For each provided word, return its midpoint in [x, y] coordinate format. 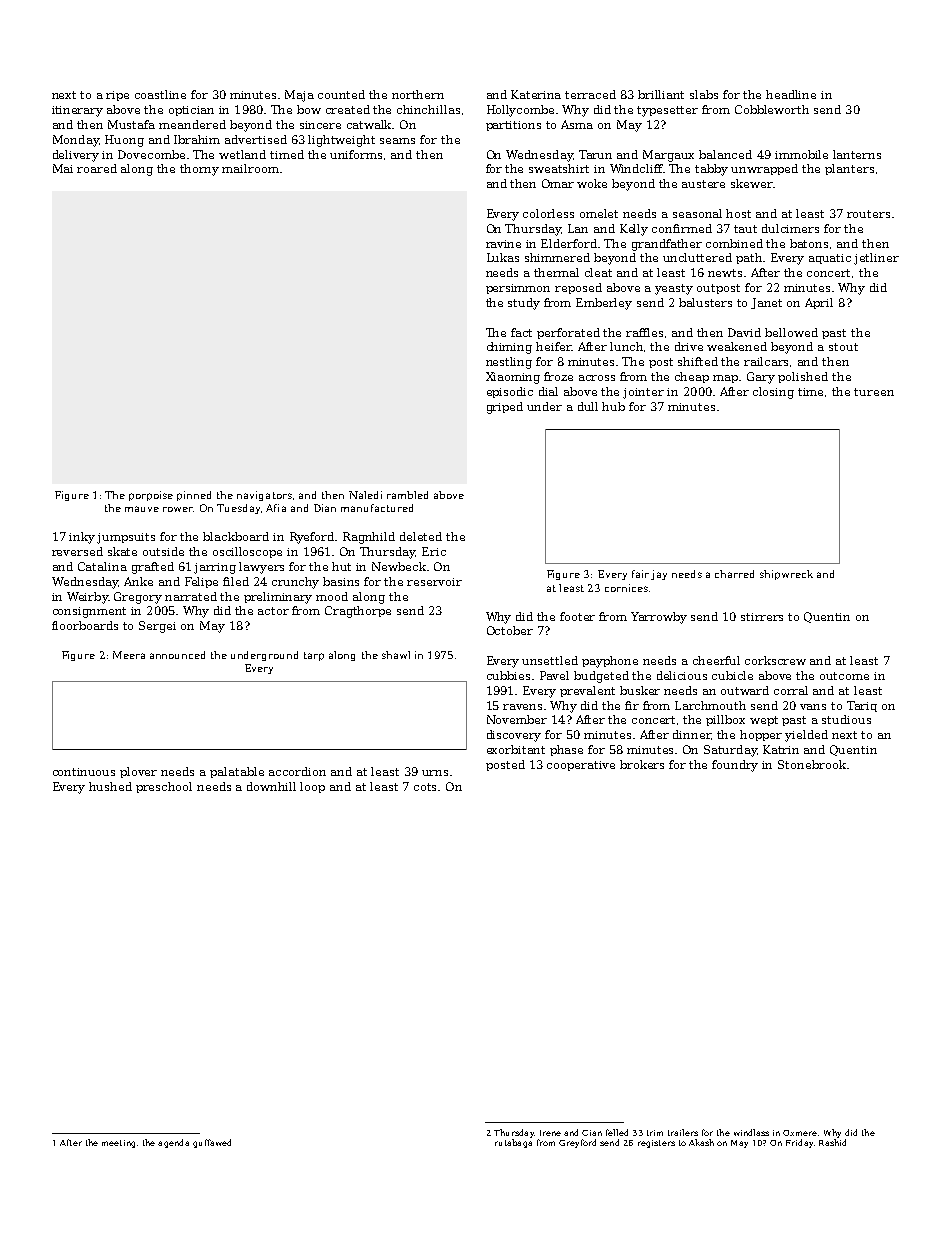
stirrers [762, 617]
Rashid [832, 1142]
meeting [118, 1144]
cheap [692, 377]
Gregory [138, 598]
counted [341, 94]
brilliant [661, 94]
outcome [844, 676]
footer [577, 616]
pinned [194, 496]
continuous [84, 772]
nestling [509, 363]
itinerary [77, 111]
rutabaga [513, 1143]
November [517, 719]
